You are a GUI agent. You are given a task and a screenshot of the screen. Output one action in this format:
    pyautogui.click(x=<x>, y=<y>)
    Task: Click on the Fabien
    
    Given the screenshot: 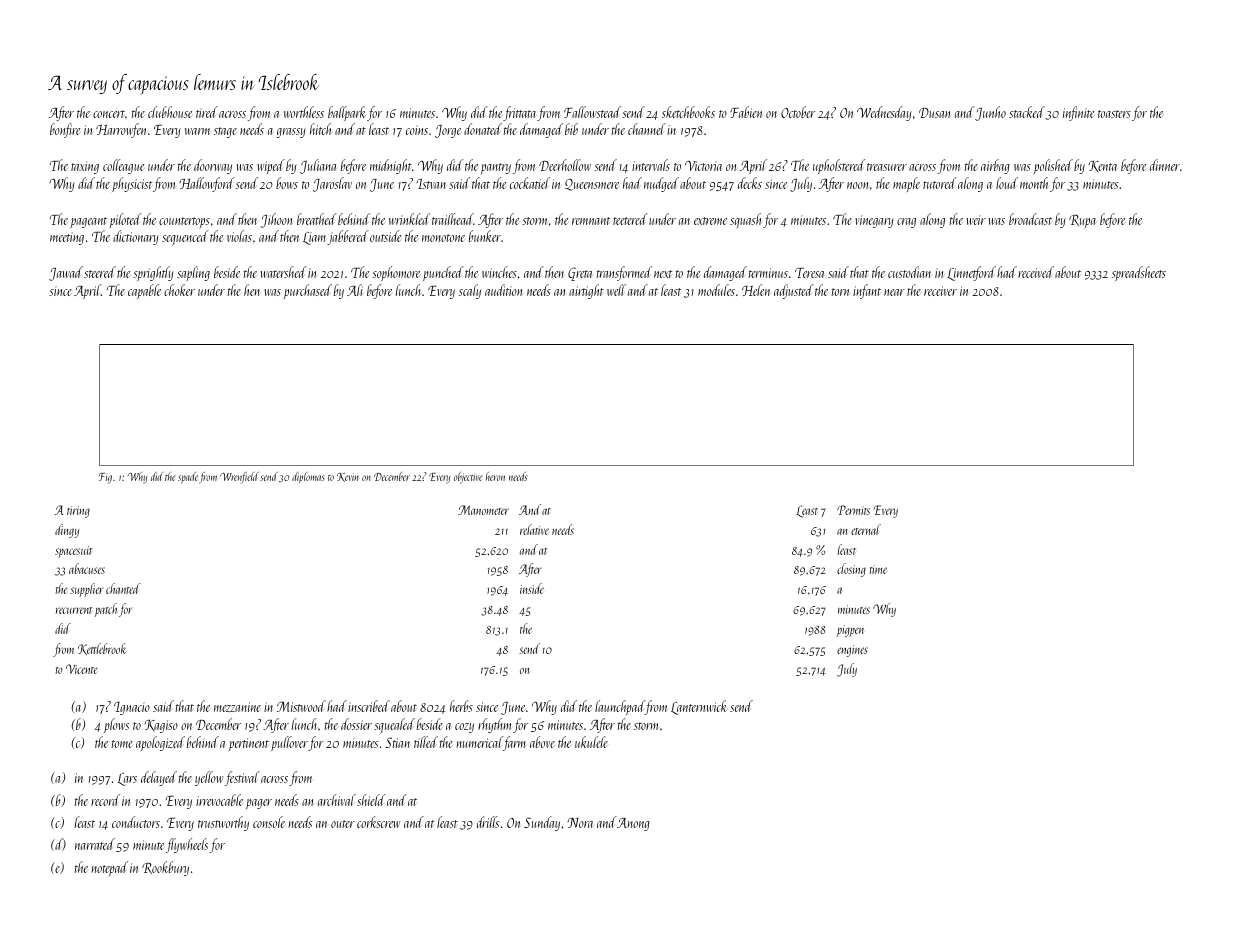 What is the action you would take?
    pyautogui.click(x=746, y=112)
